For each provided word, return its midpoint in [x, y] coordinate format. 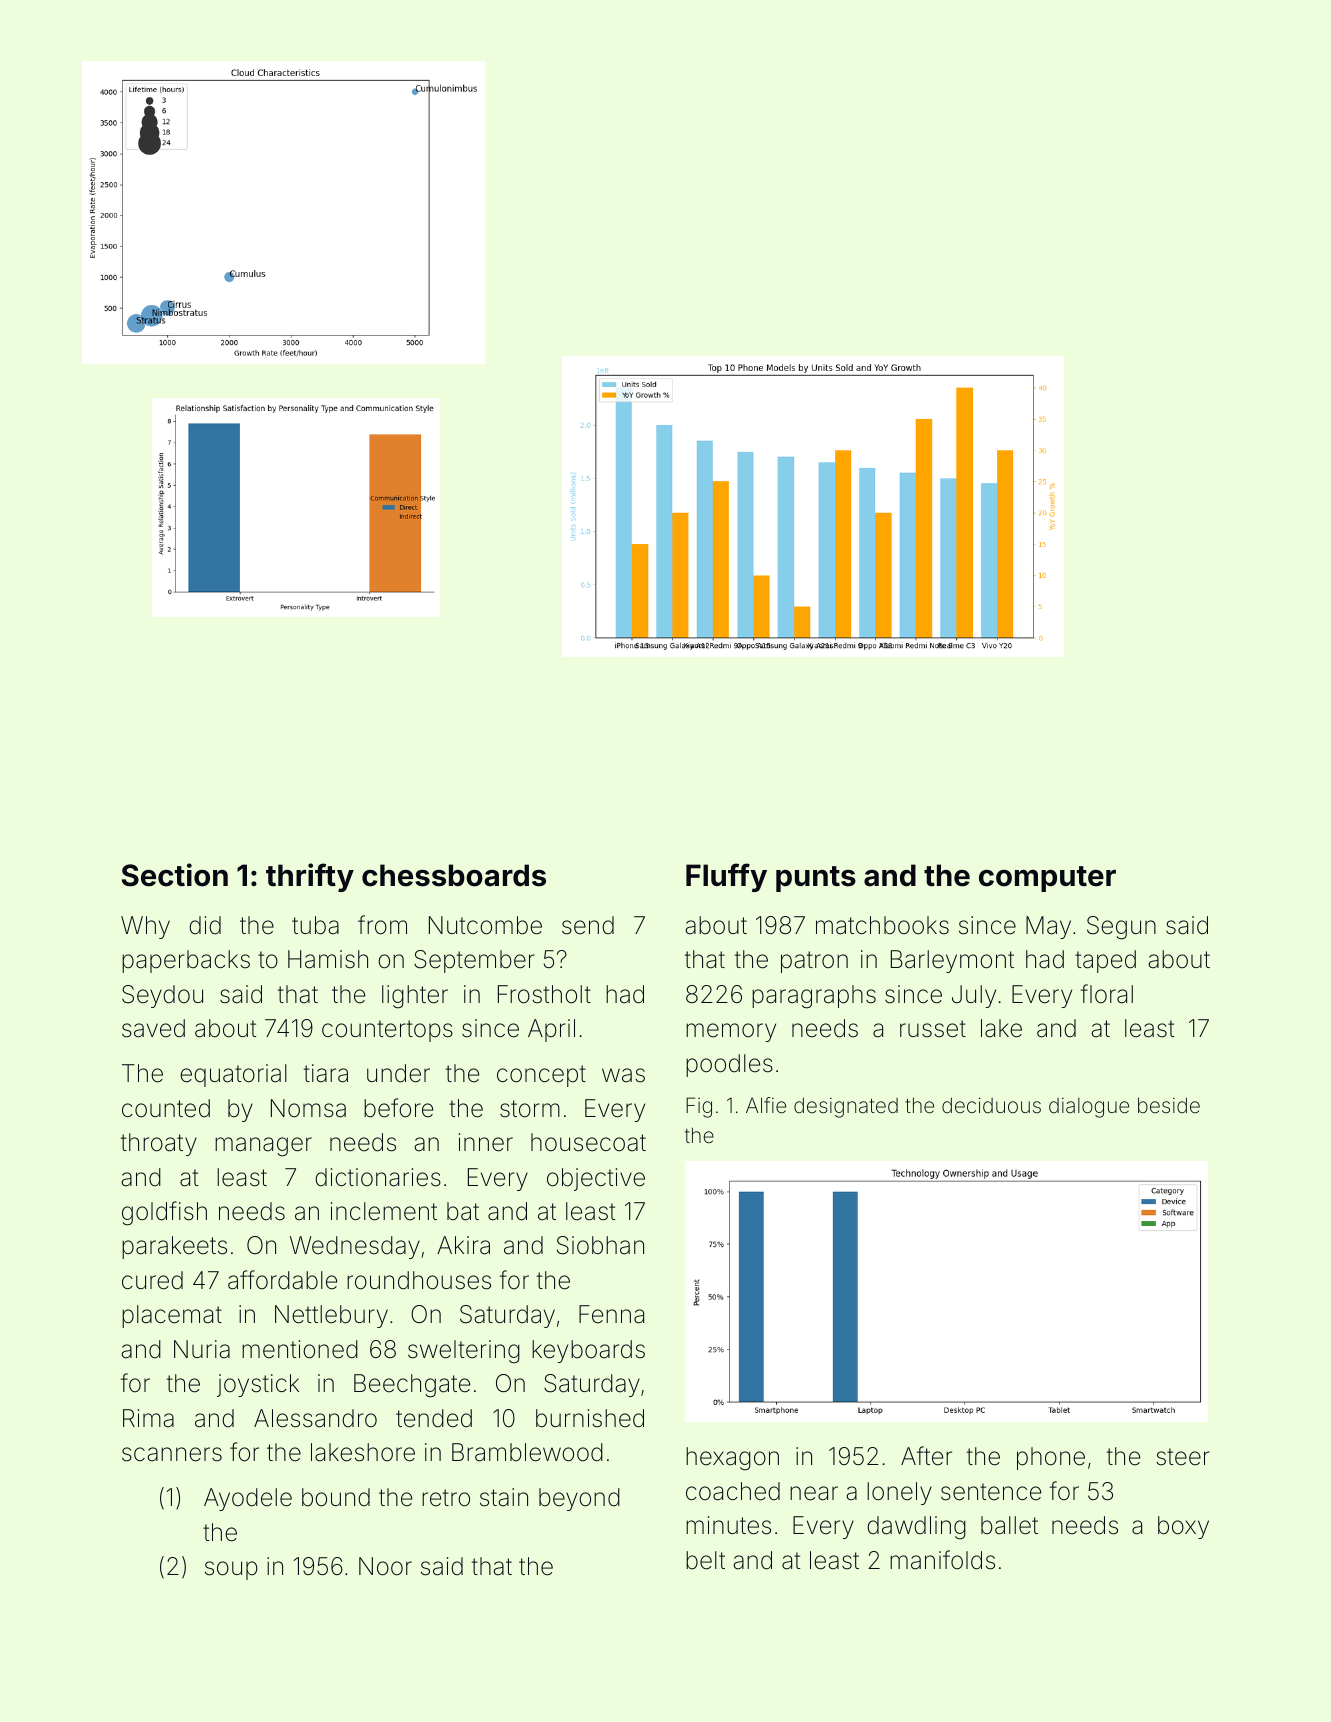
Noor [385, 1566]
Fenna [611, 1314]
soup [231, 1570]
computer [1047, 879]
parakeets [174, 1247]
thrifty [310, 877]
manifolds [942, 1560]
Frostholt [544, 994]
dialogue [1089, 1108]
